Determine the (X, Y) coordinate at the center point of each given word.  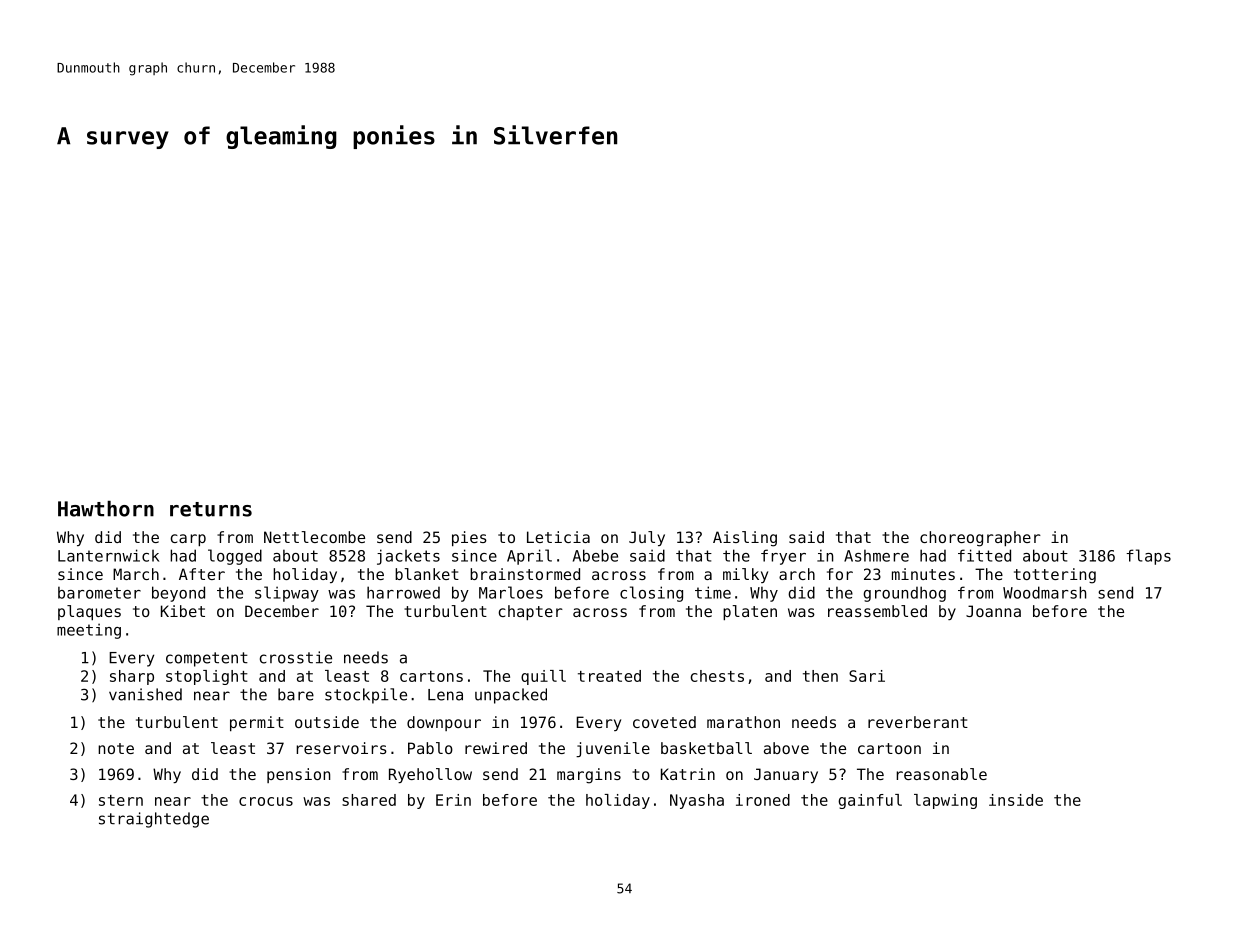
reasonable (941, 774)
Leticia (558, 537)
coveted (664, 722)
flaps (1148, 557)
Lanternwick (108, 555)
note (116, 748)
